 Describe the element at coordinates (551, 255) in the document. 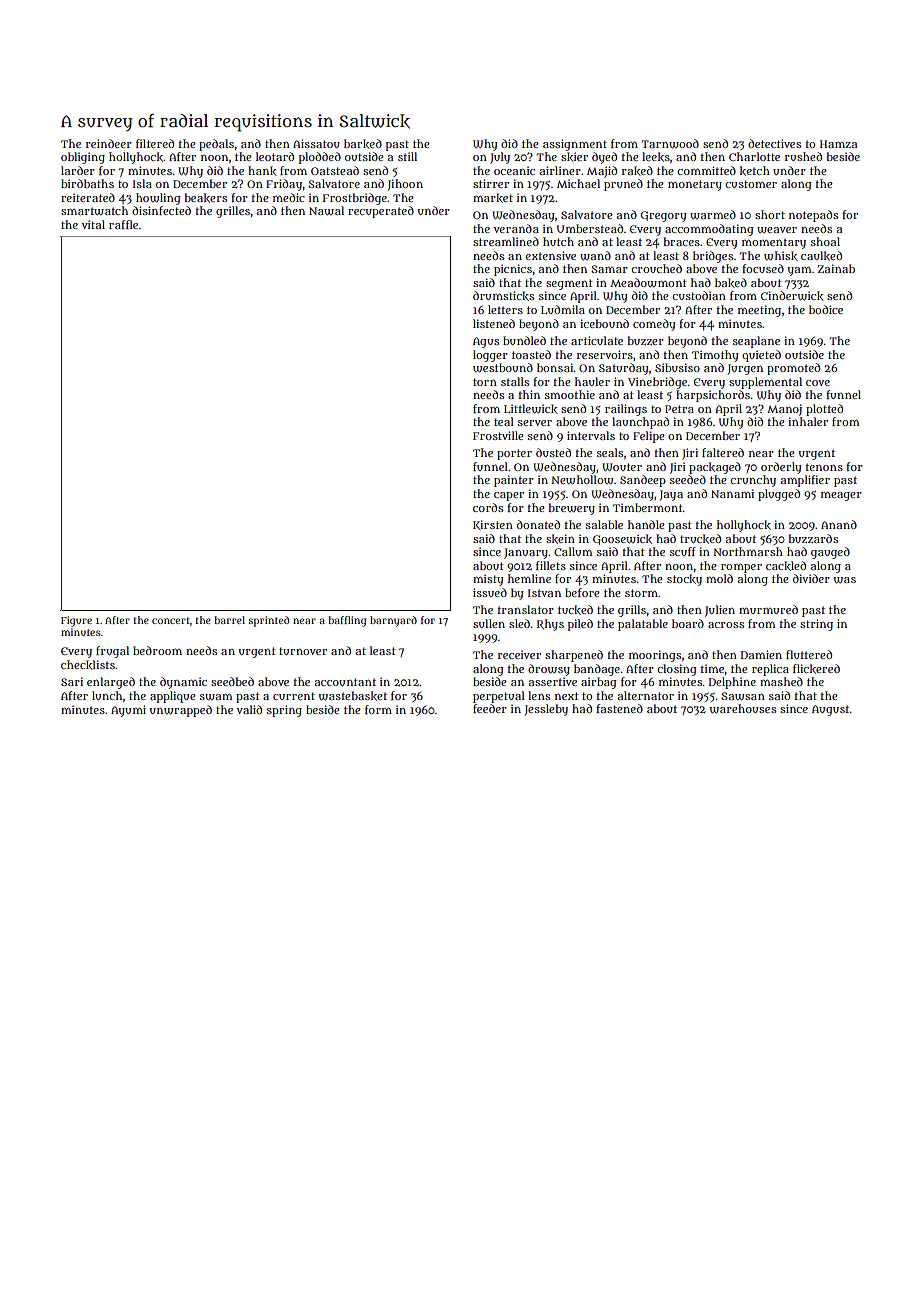

I see `extensive` at that location.
